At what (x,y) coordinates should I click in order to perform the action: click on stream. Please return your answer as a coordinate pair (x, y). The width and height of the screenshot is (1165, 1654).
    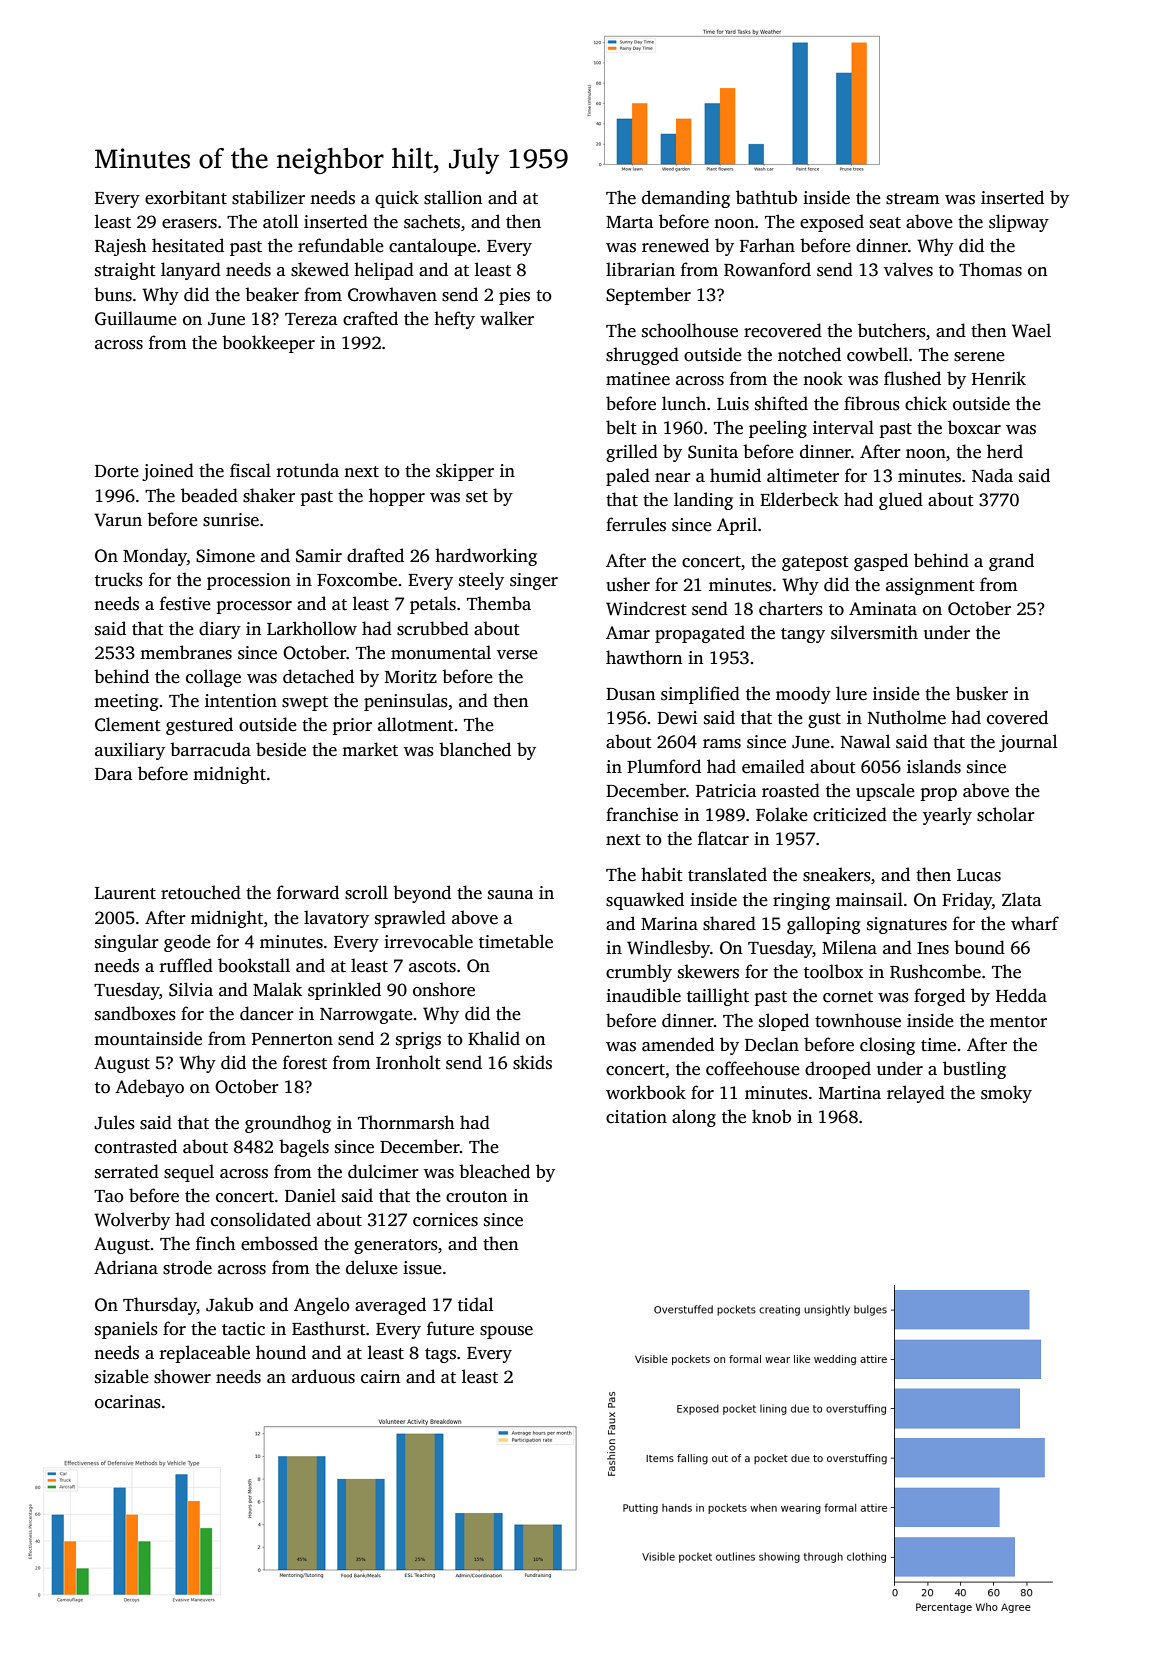
    Looking at the image, I should click on (913, 199).
